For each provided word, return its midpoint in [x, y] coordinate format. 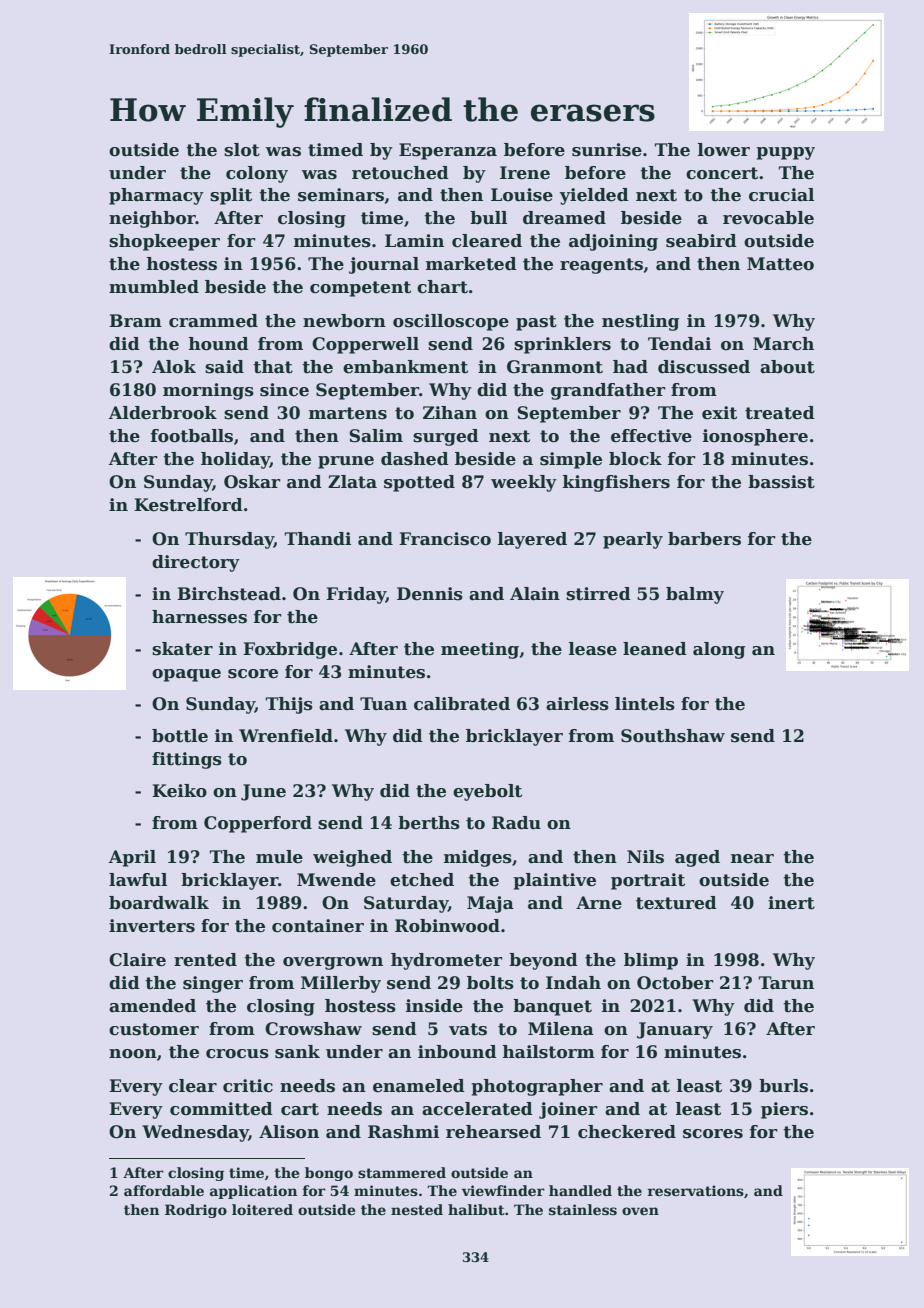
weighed [352, 858]
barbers [704, 539]
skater [182, 649]
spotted [419, 483]
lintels [645, 704]
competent [360, 289]
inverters [152, 926]
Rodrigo [196, 1211]
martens [348, 413]
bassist [781, 482]
